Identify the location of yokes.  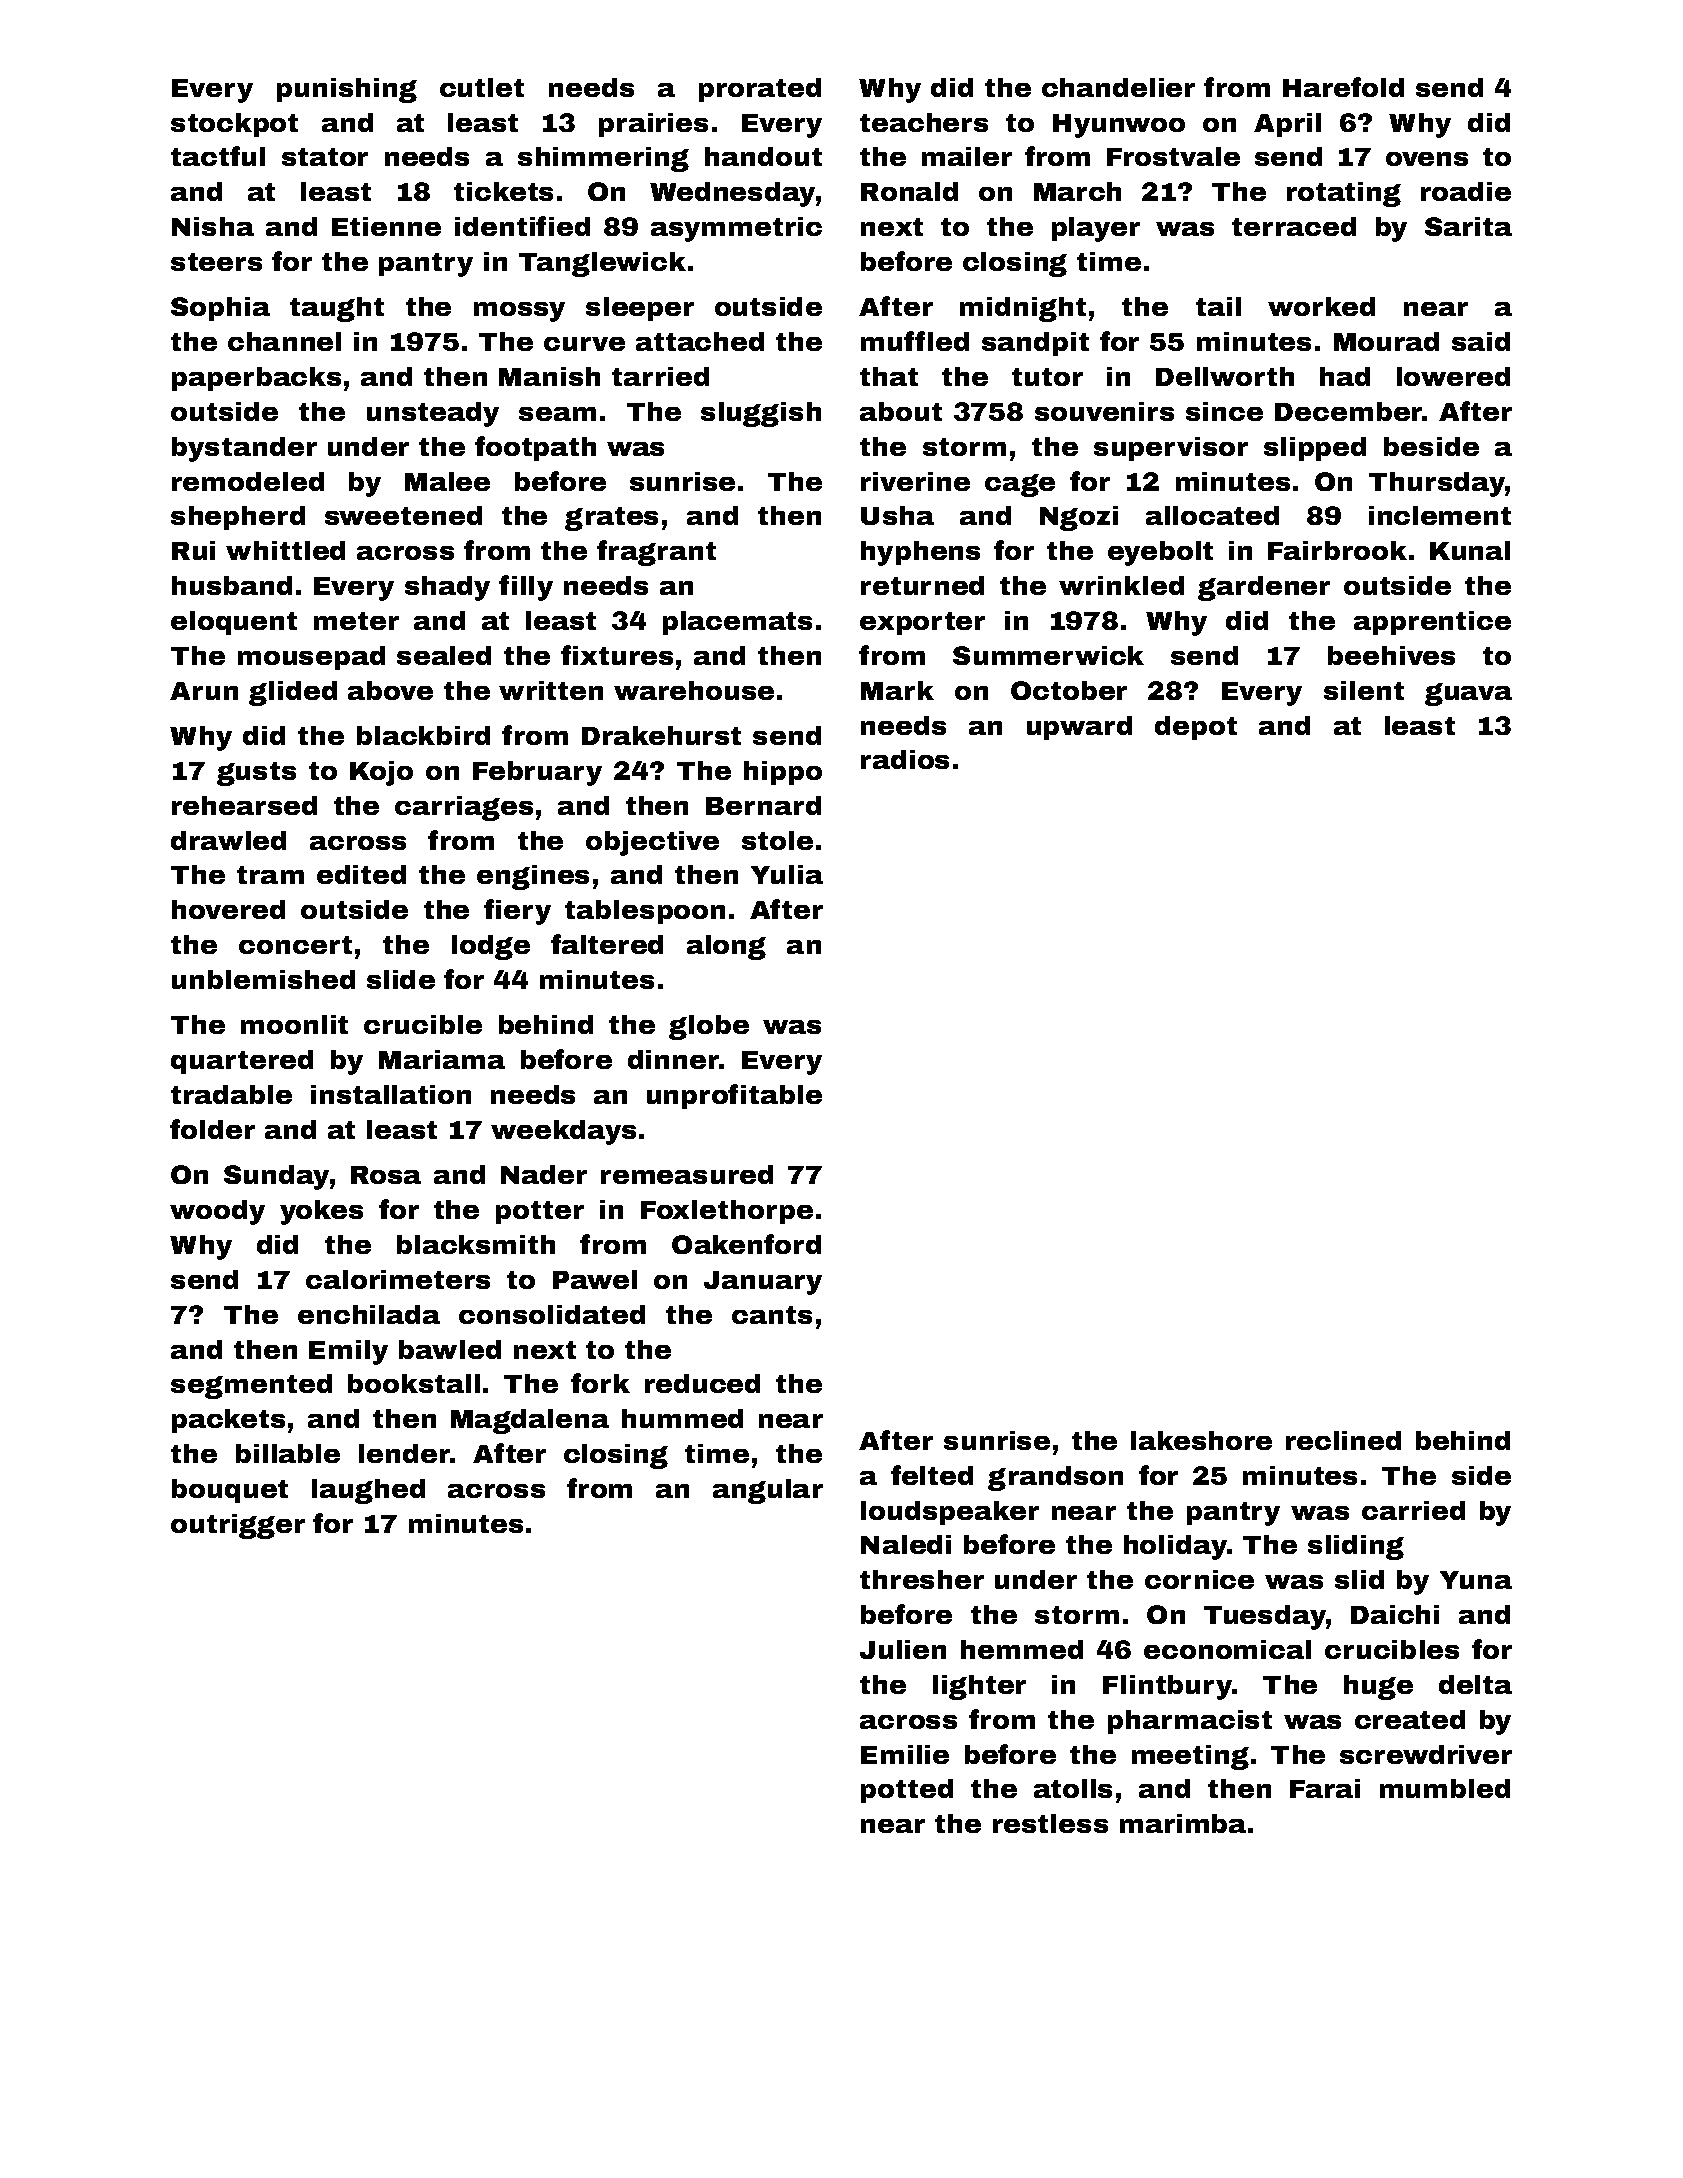
(321, 1212).
